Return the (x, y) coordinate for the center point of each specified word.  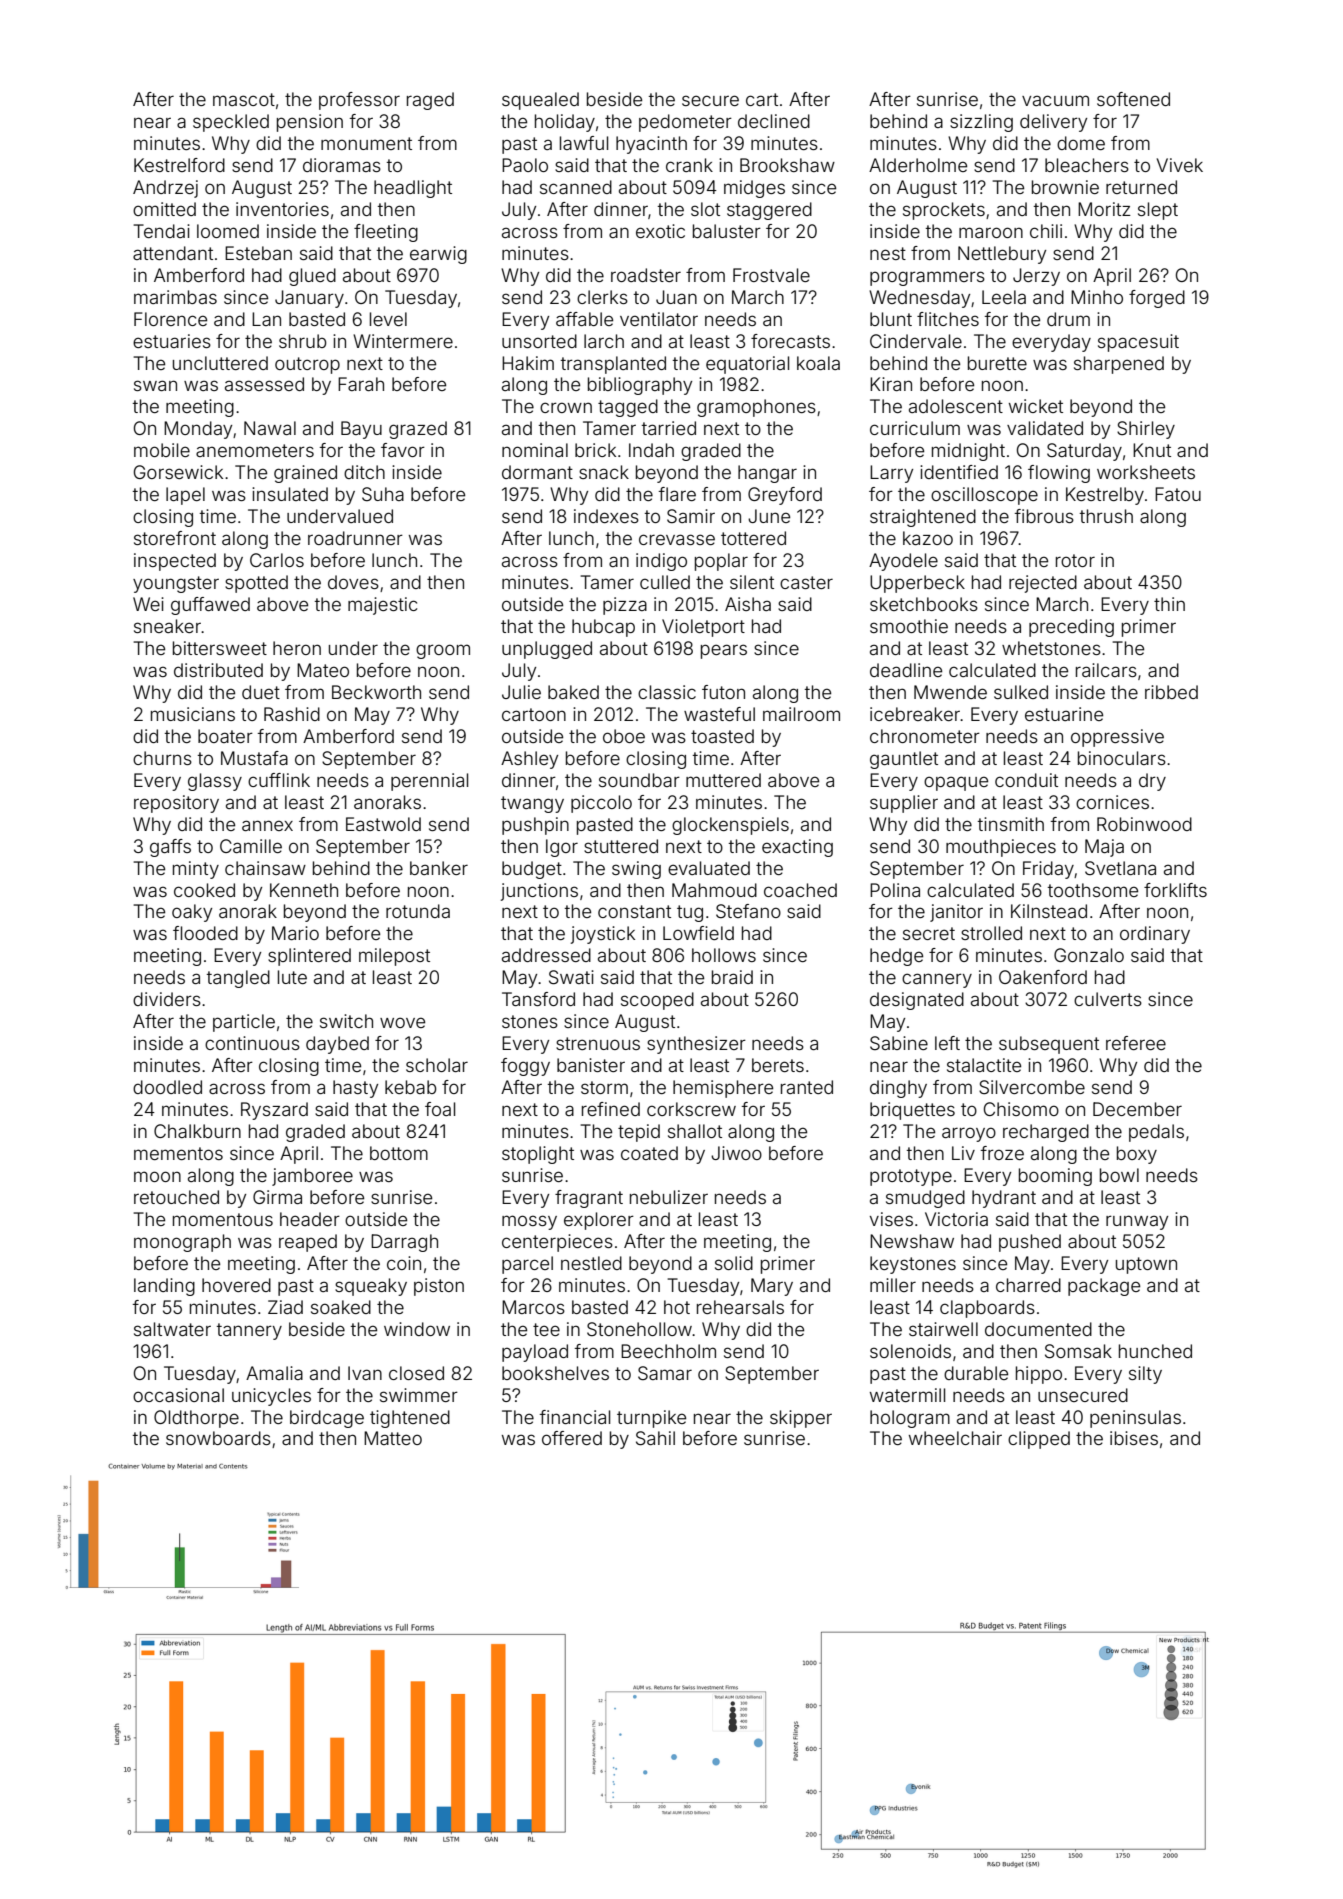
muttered (723, 780)
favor (403, 450)
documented (1038, 1329)
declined (774, 121)
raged (430, 101)
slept (1158, 211)
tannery (249, 1331)
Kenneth (304, 890)
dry (1152, 782)
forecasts (790, 341)
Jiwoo (736, 1153)
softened (1133, 99)
